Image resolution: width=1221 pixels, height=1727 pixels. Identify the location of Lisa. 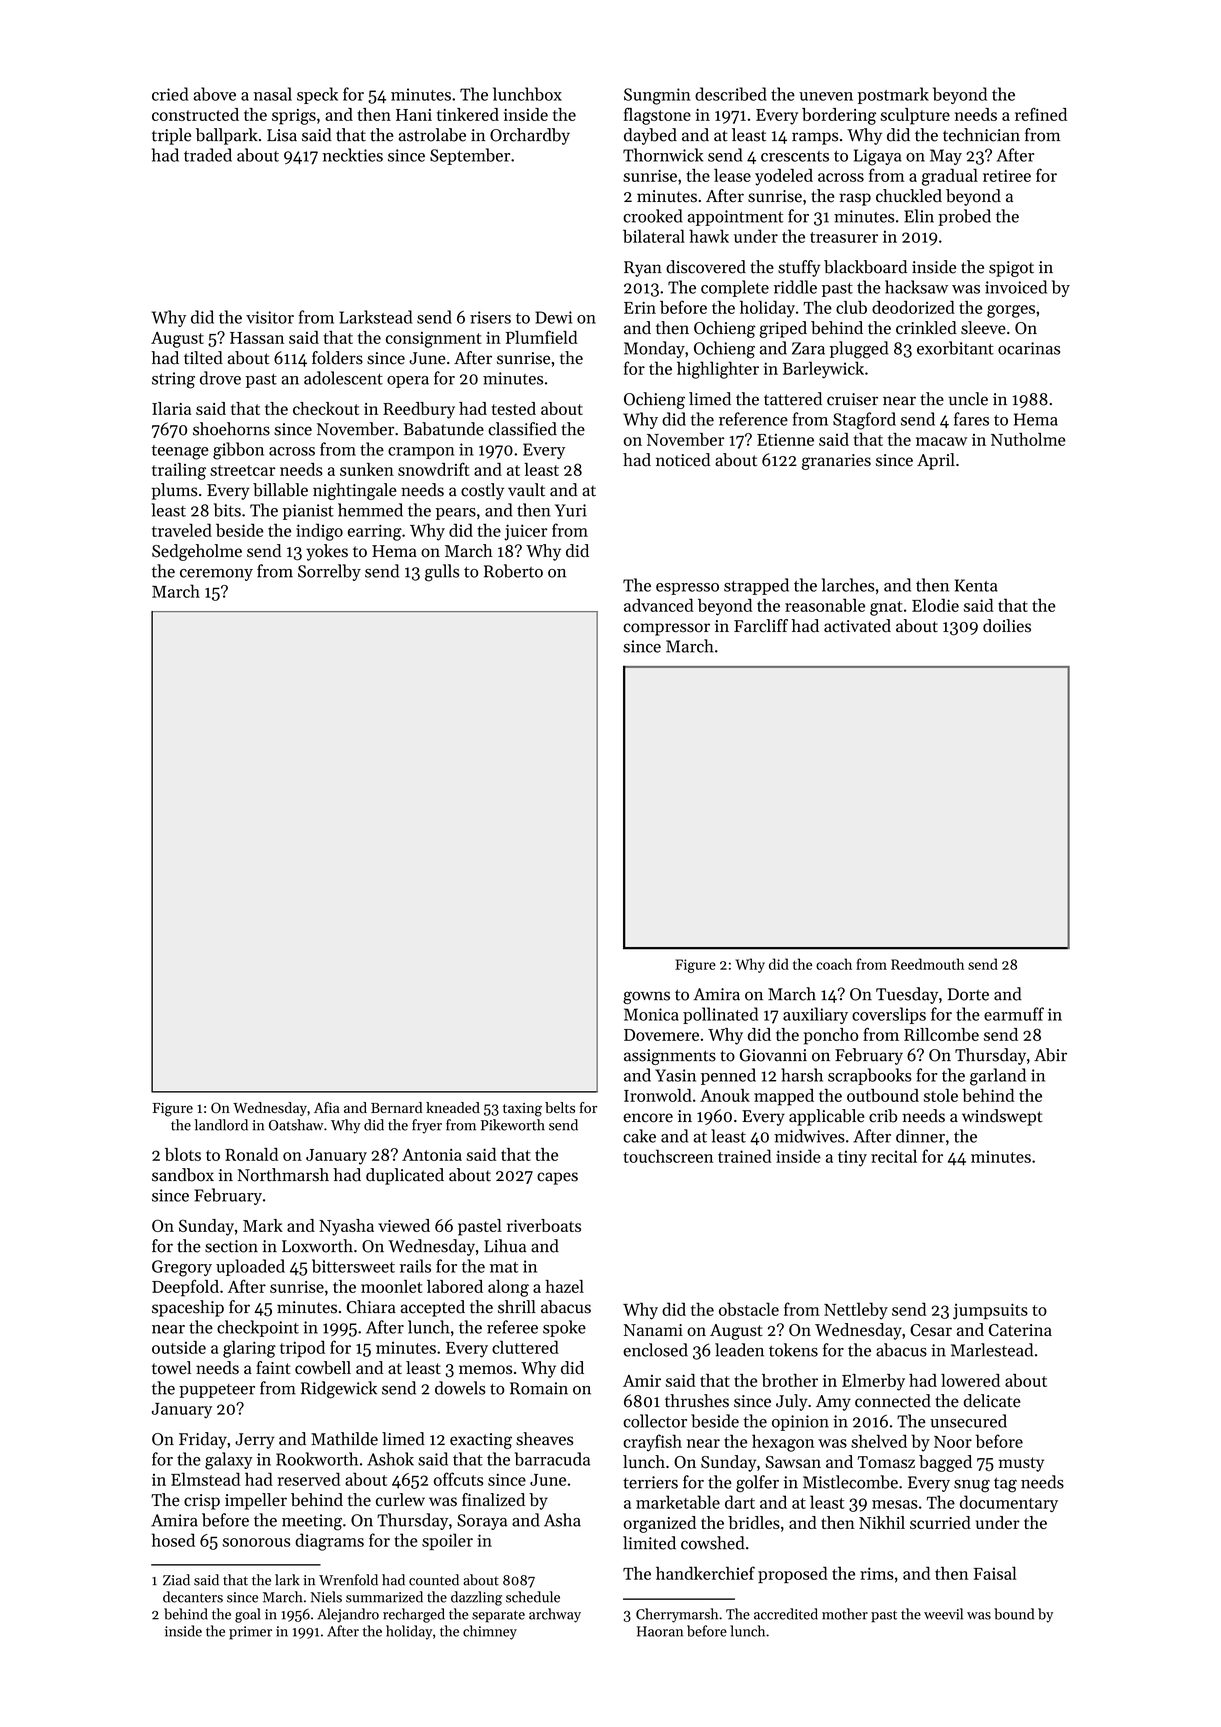
(282, 135).
